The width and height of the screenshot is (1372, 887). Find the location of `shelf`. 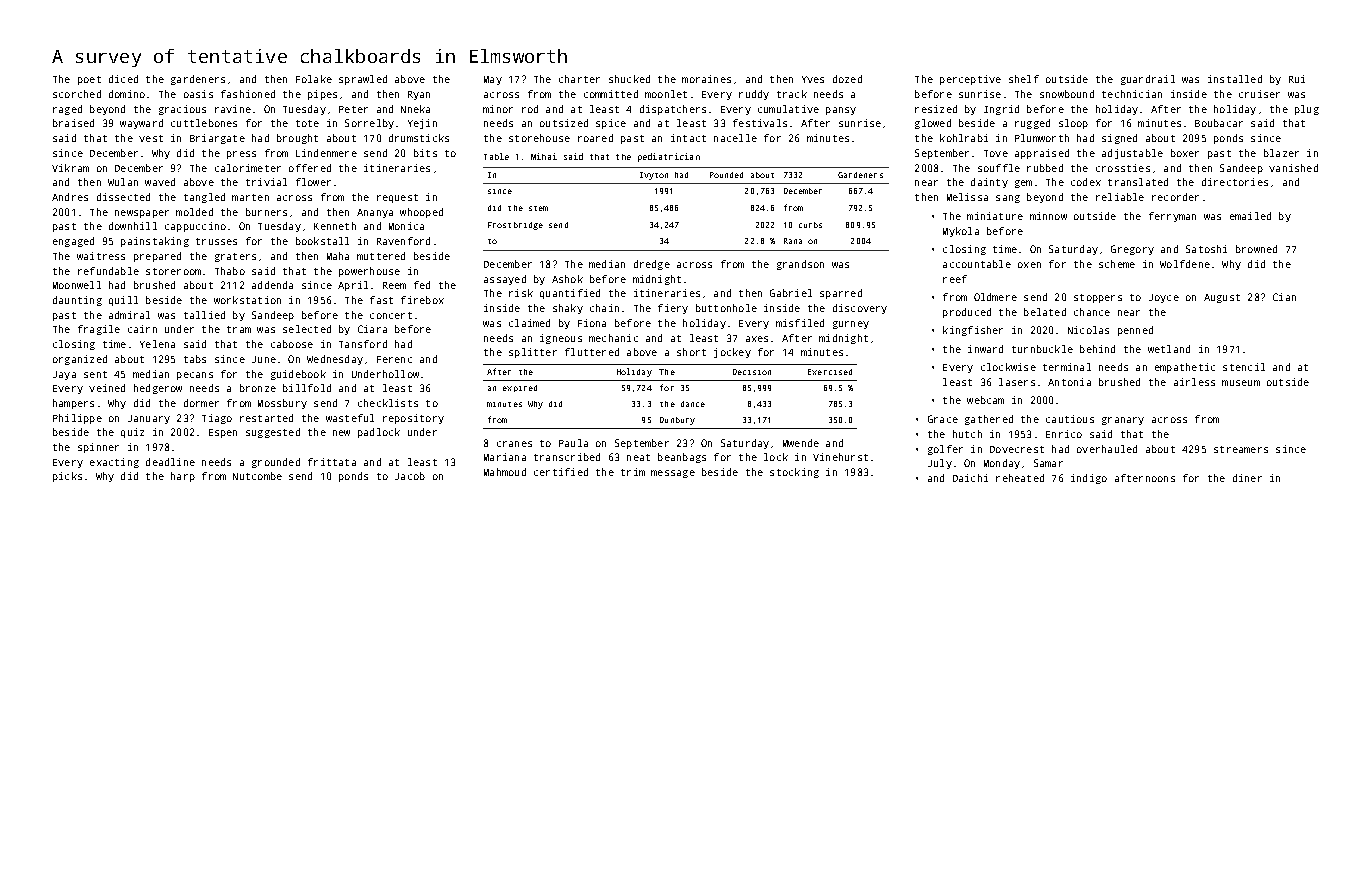

shelf is located at coordinates (1024, 79).
